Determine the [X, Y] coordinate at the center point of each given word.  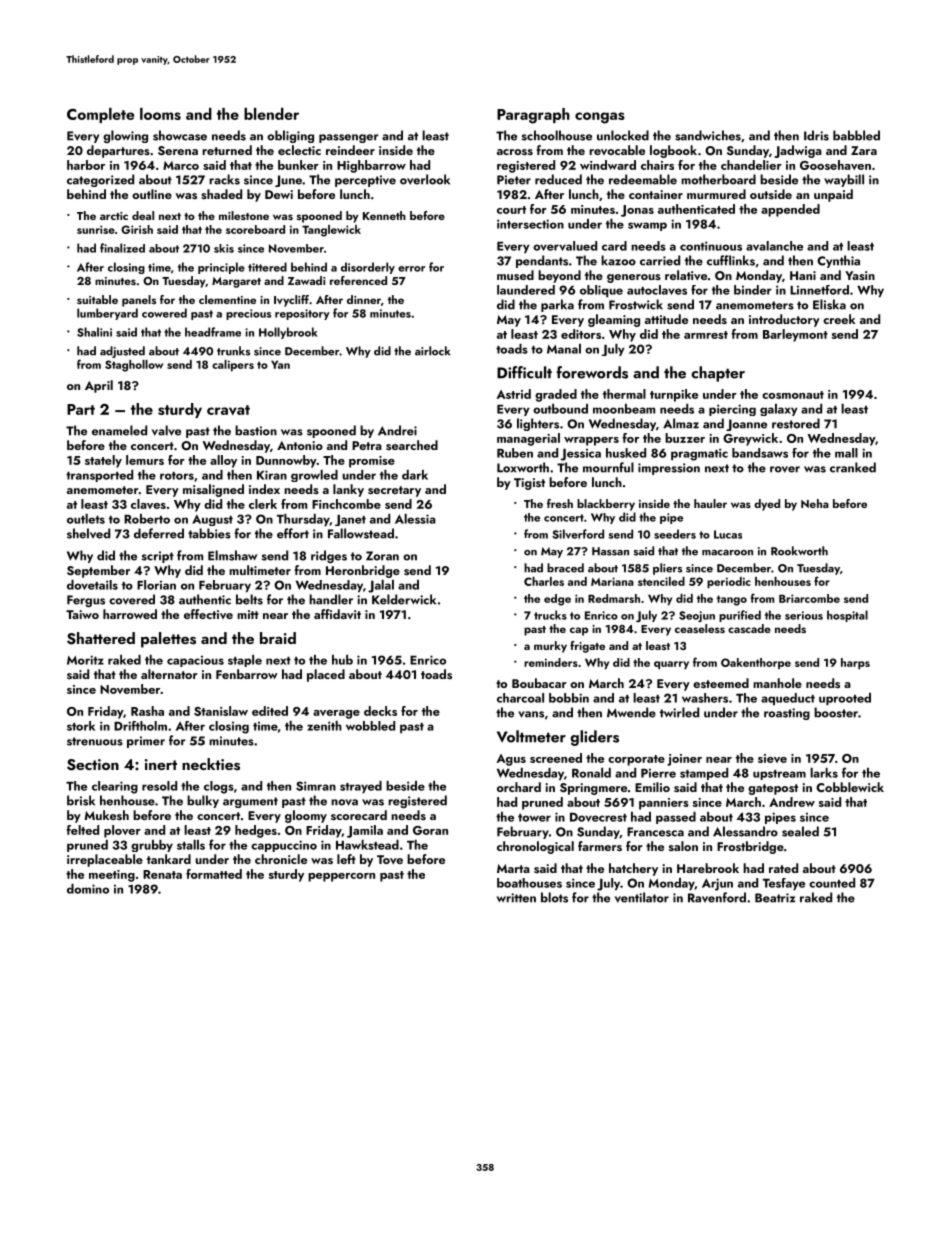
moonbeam [624, 409]
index [264, 489]
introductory [784, 320]
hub [342, 660]
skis [224, 248]
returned [227, 150]
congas [600, 118]
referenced [358, 280]
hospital [847, 616]
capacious [195, 661]
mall [846, 453]
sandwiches [708, 135]
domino [88, 889]
